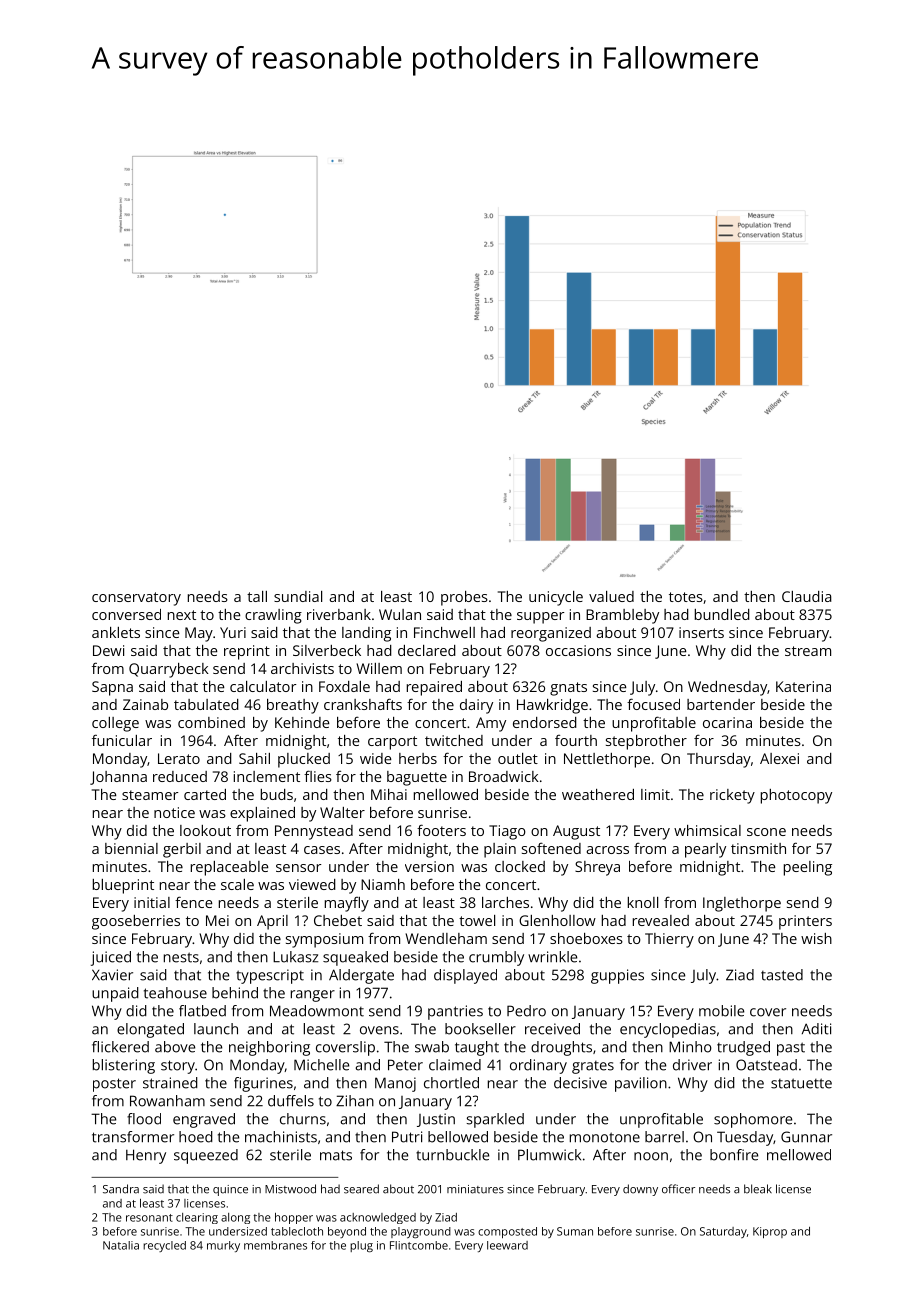  Describe the element at coordinates (269, 1048) in the screenshot. I see `neighboring` at that location.
